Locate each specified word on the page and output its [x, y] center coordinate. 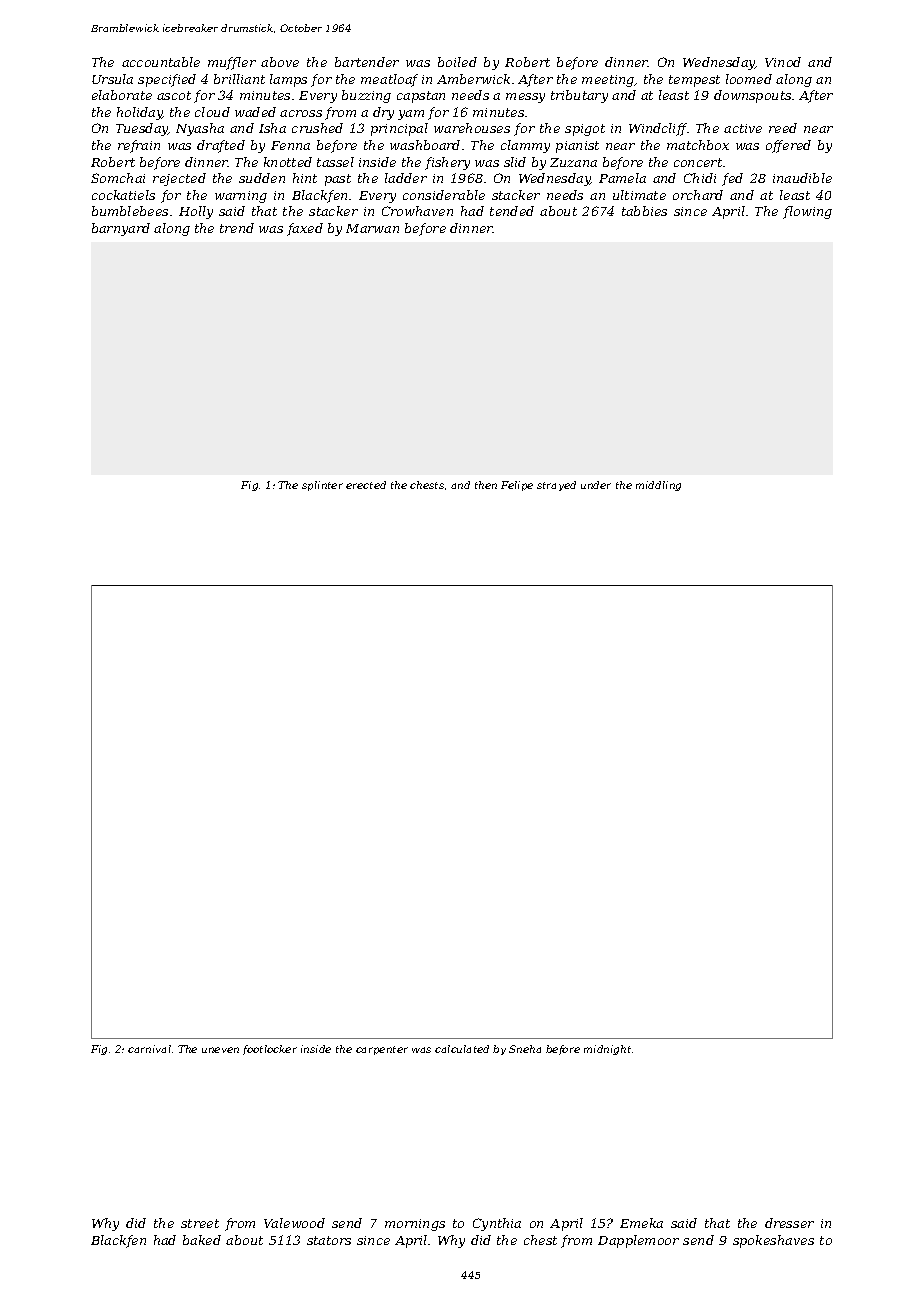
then [486, 485]
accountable [161, 62]
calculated [462, 1049]
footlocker [270, 1050]
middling [658, 486]
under [596, 485]
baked [202, 1240]
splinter [322, 486]
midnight [607, 1050]
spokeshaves [773, 1241]
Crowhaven [417, 211]
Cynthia [497, 1224]
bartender [367, 62]
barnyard [121, 229]
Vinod [783, 62]
